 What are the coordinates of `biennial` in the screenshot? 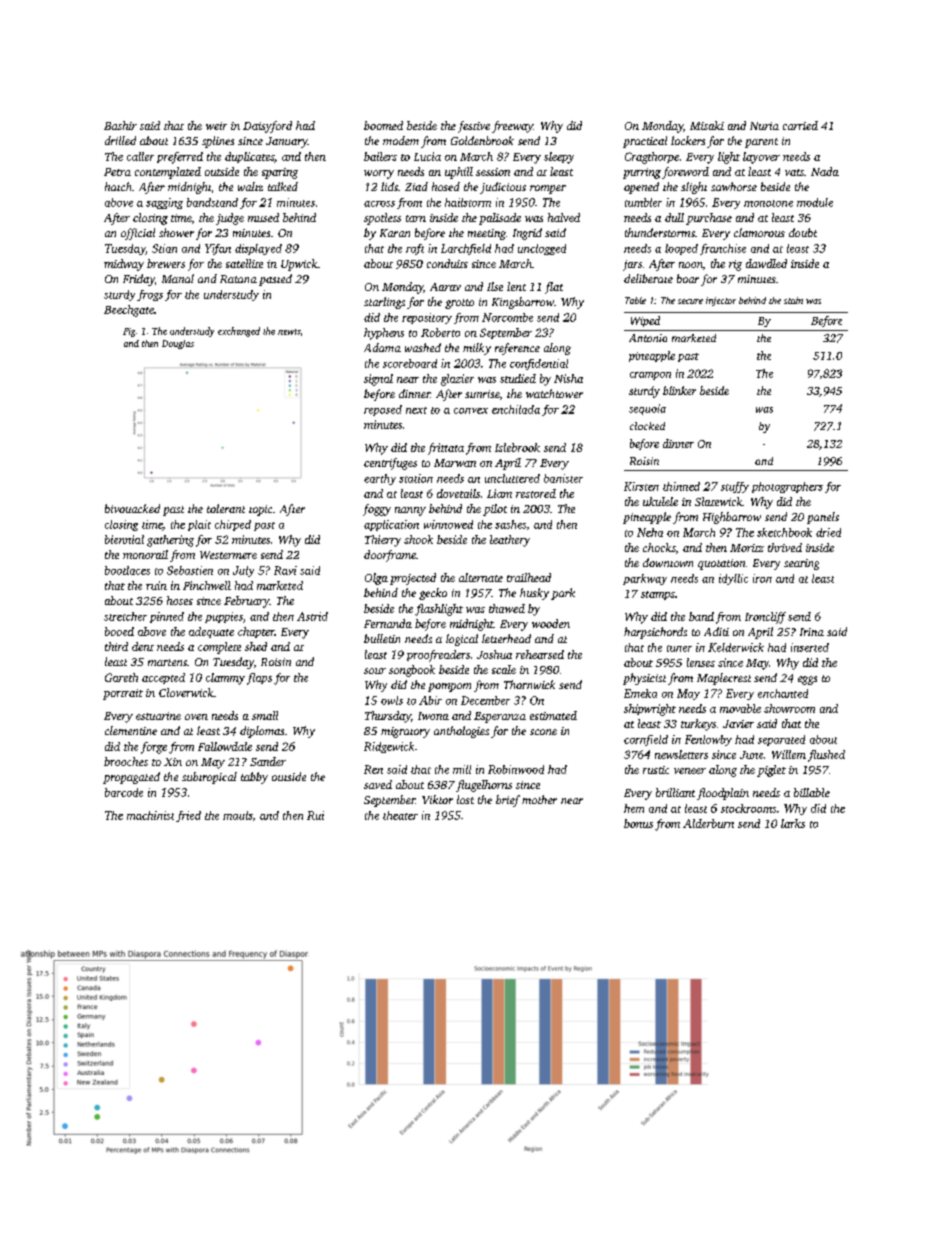 It's located at (124, 539).
